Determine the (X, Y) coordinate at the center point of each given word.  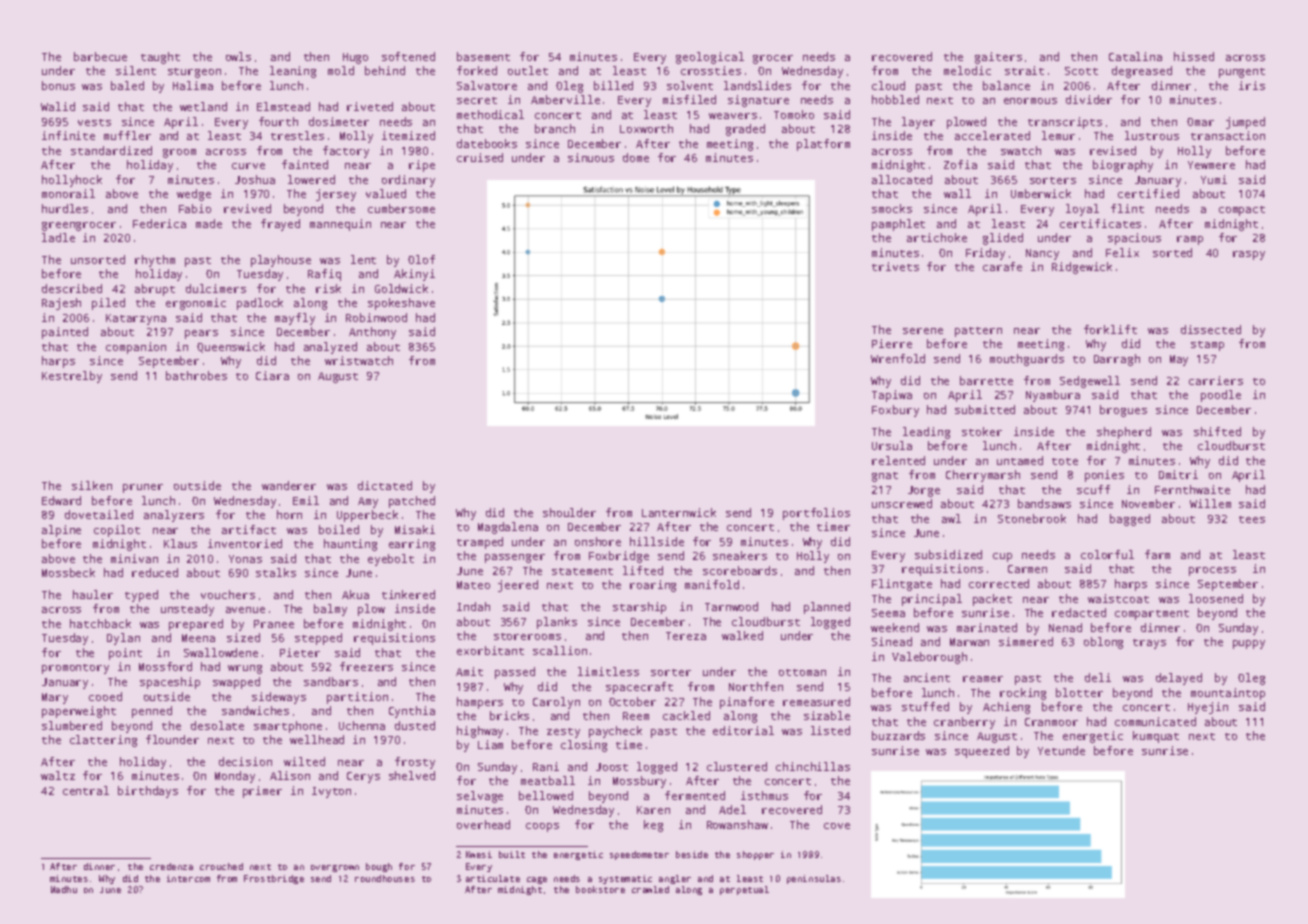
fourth (278, 121)
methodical (490, 114)
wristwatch (359, 360)
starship (639, 608)
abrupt (155, 290)
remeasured (816, 701)
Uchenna (362, 725)
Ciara (272, 375)
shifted (1217, 431)
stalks (276, 572)
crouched (221, 866)
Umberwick (1041, 193)
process (1212, 571)
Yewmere (1211, 165)
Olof (421, 259)
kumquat (1156, 737)
